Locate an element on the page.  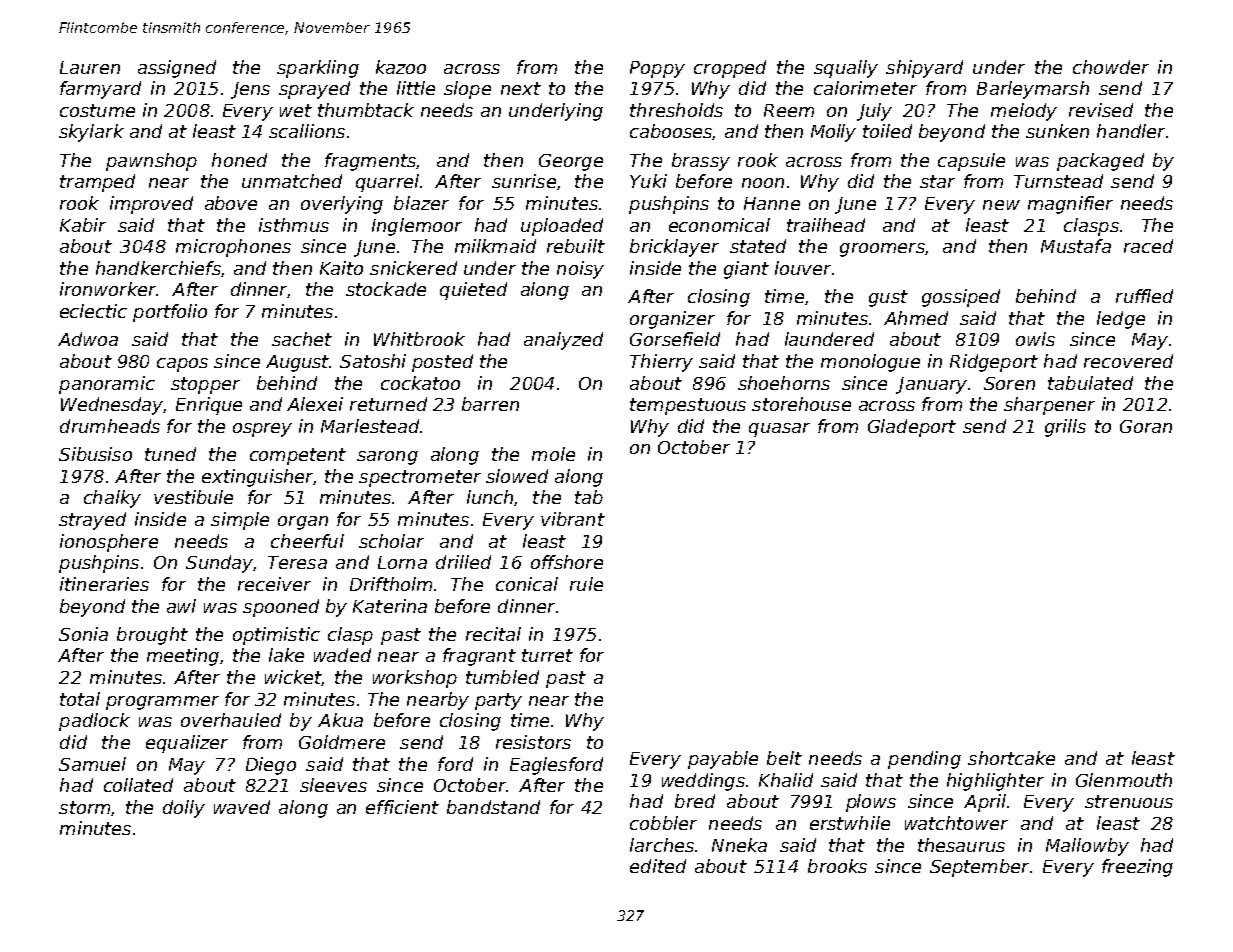
waved is located at coordinates (242, 807).
